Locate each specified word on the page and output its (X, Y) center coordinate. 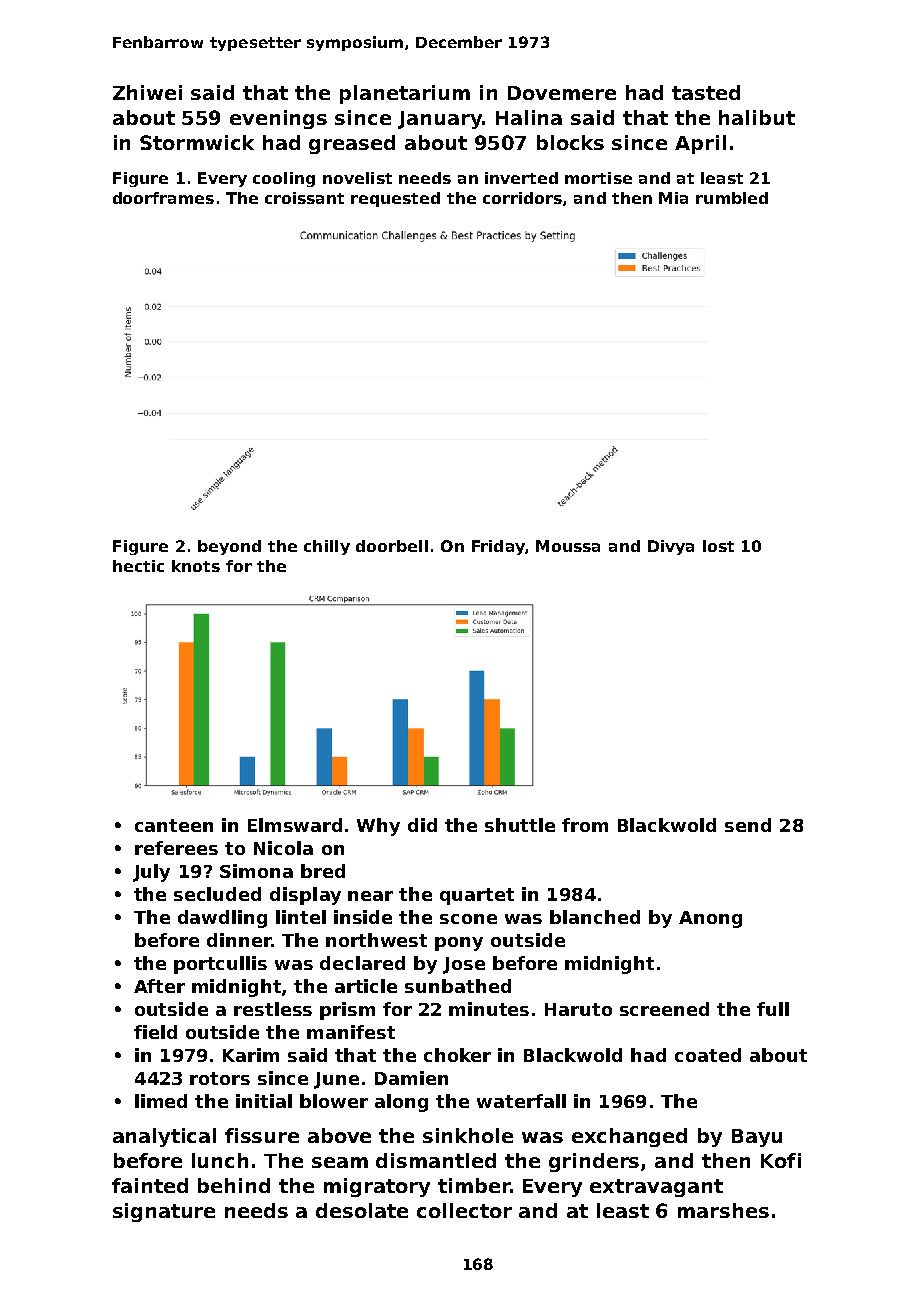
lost (718, 546)
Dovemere (562, 93)
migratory (377, 1187)
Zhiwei (147, 92)
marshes (723, 1210)
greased (352, 144)
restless (273, 1009)
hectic (138, 566)
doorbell (392, 546)
